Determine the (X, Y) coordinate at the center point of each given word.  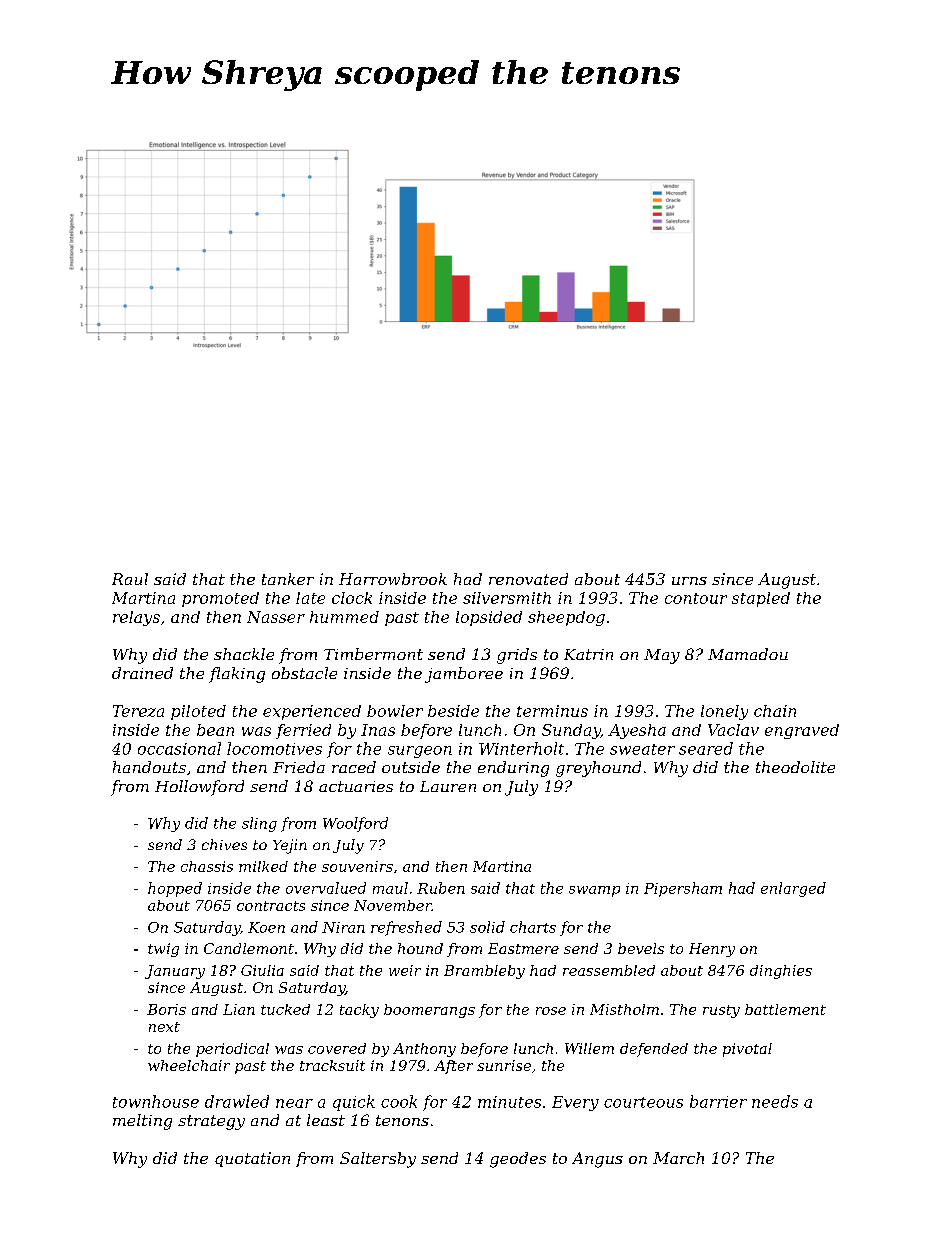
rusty (721, 1011)
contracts (271, 906)
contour (696, 598)
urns (689, 581)
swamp (594, 891)
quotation (252, 1159)
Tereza (138, 711)
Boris (166, 1009)
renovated (528, 579)
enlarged (793, 889)
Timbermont (373, 654)
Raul (130, 579)
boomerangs (429, 1011)
